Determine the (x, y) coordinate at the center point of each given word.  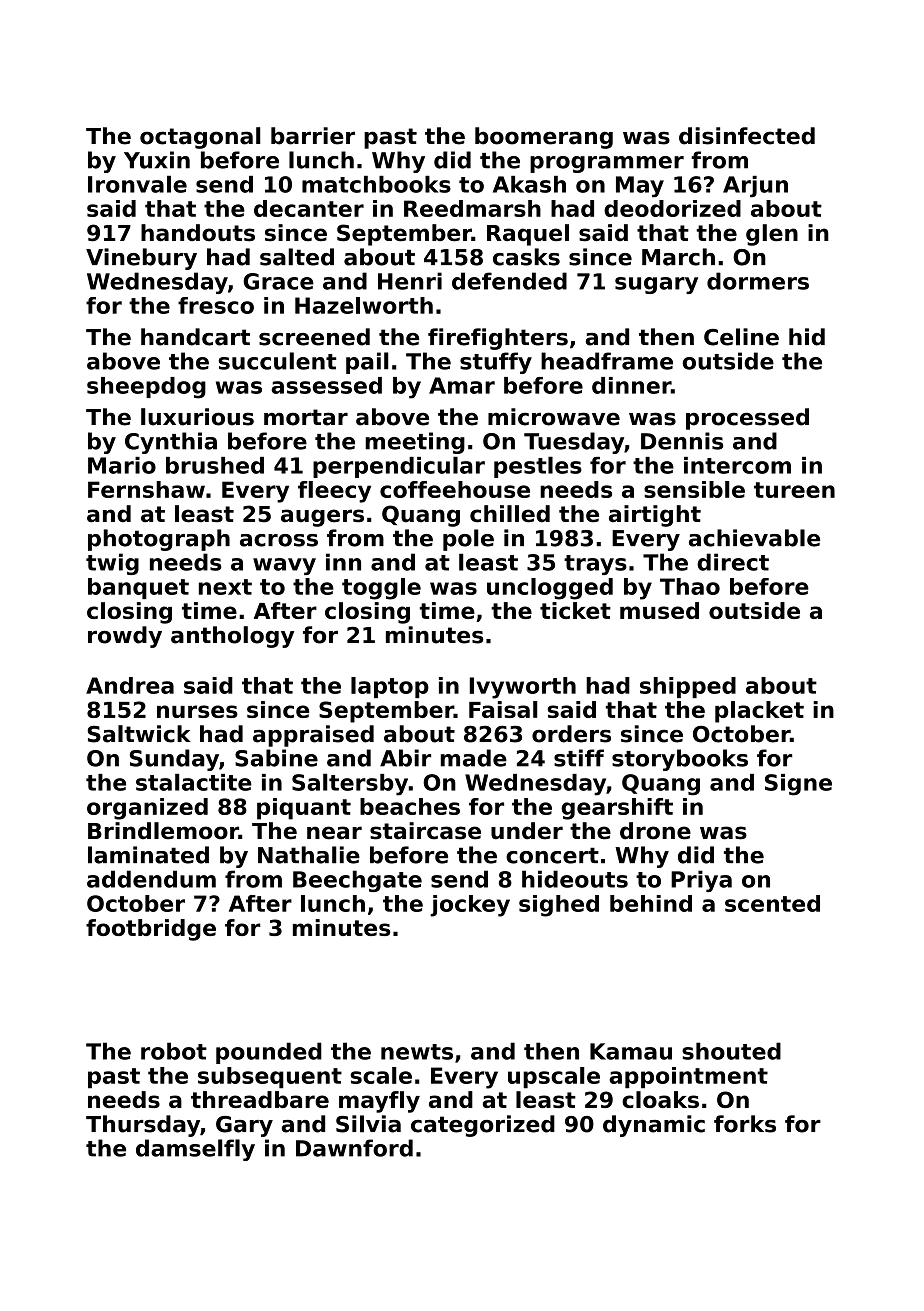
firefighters (498, 339)
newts (417, 1052)
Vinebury (141, 259)
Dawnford (354, 1148)
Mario (122, 465)
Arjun (755, 187)
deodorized (672, 208)
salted (297, 257)
